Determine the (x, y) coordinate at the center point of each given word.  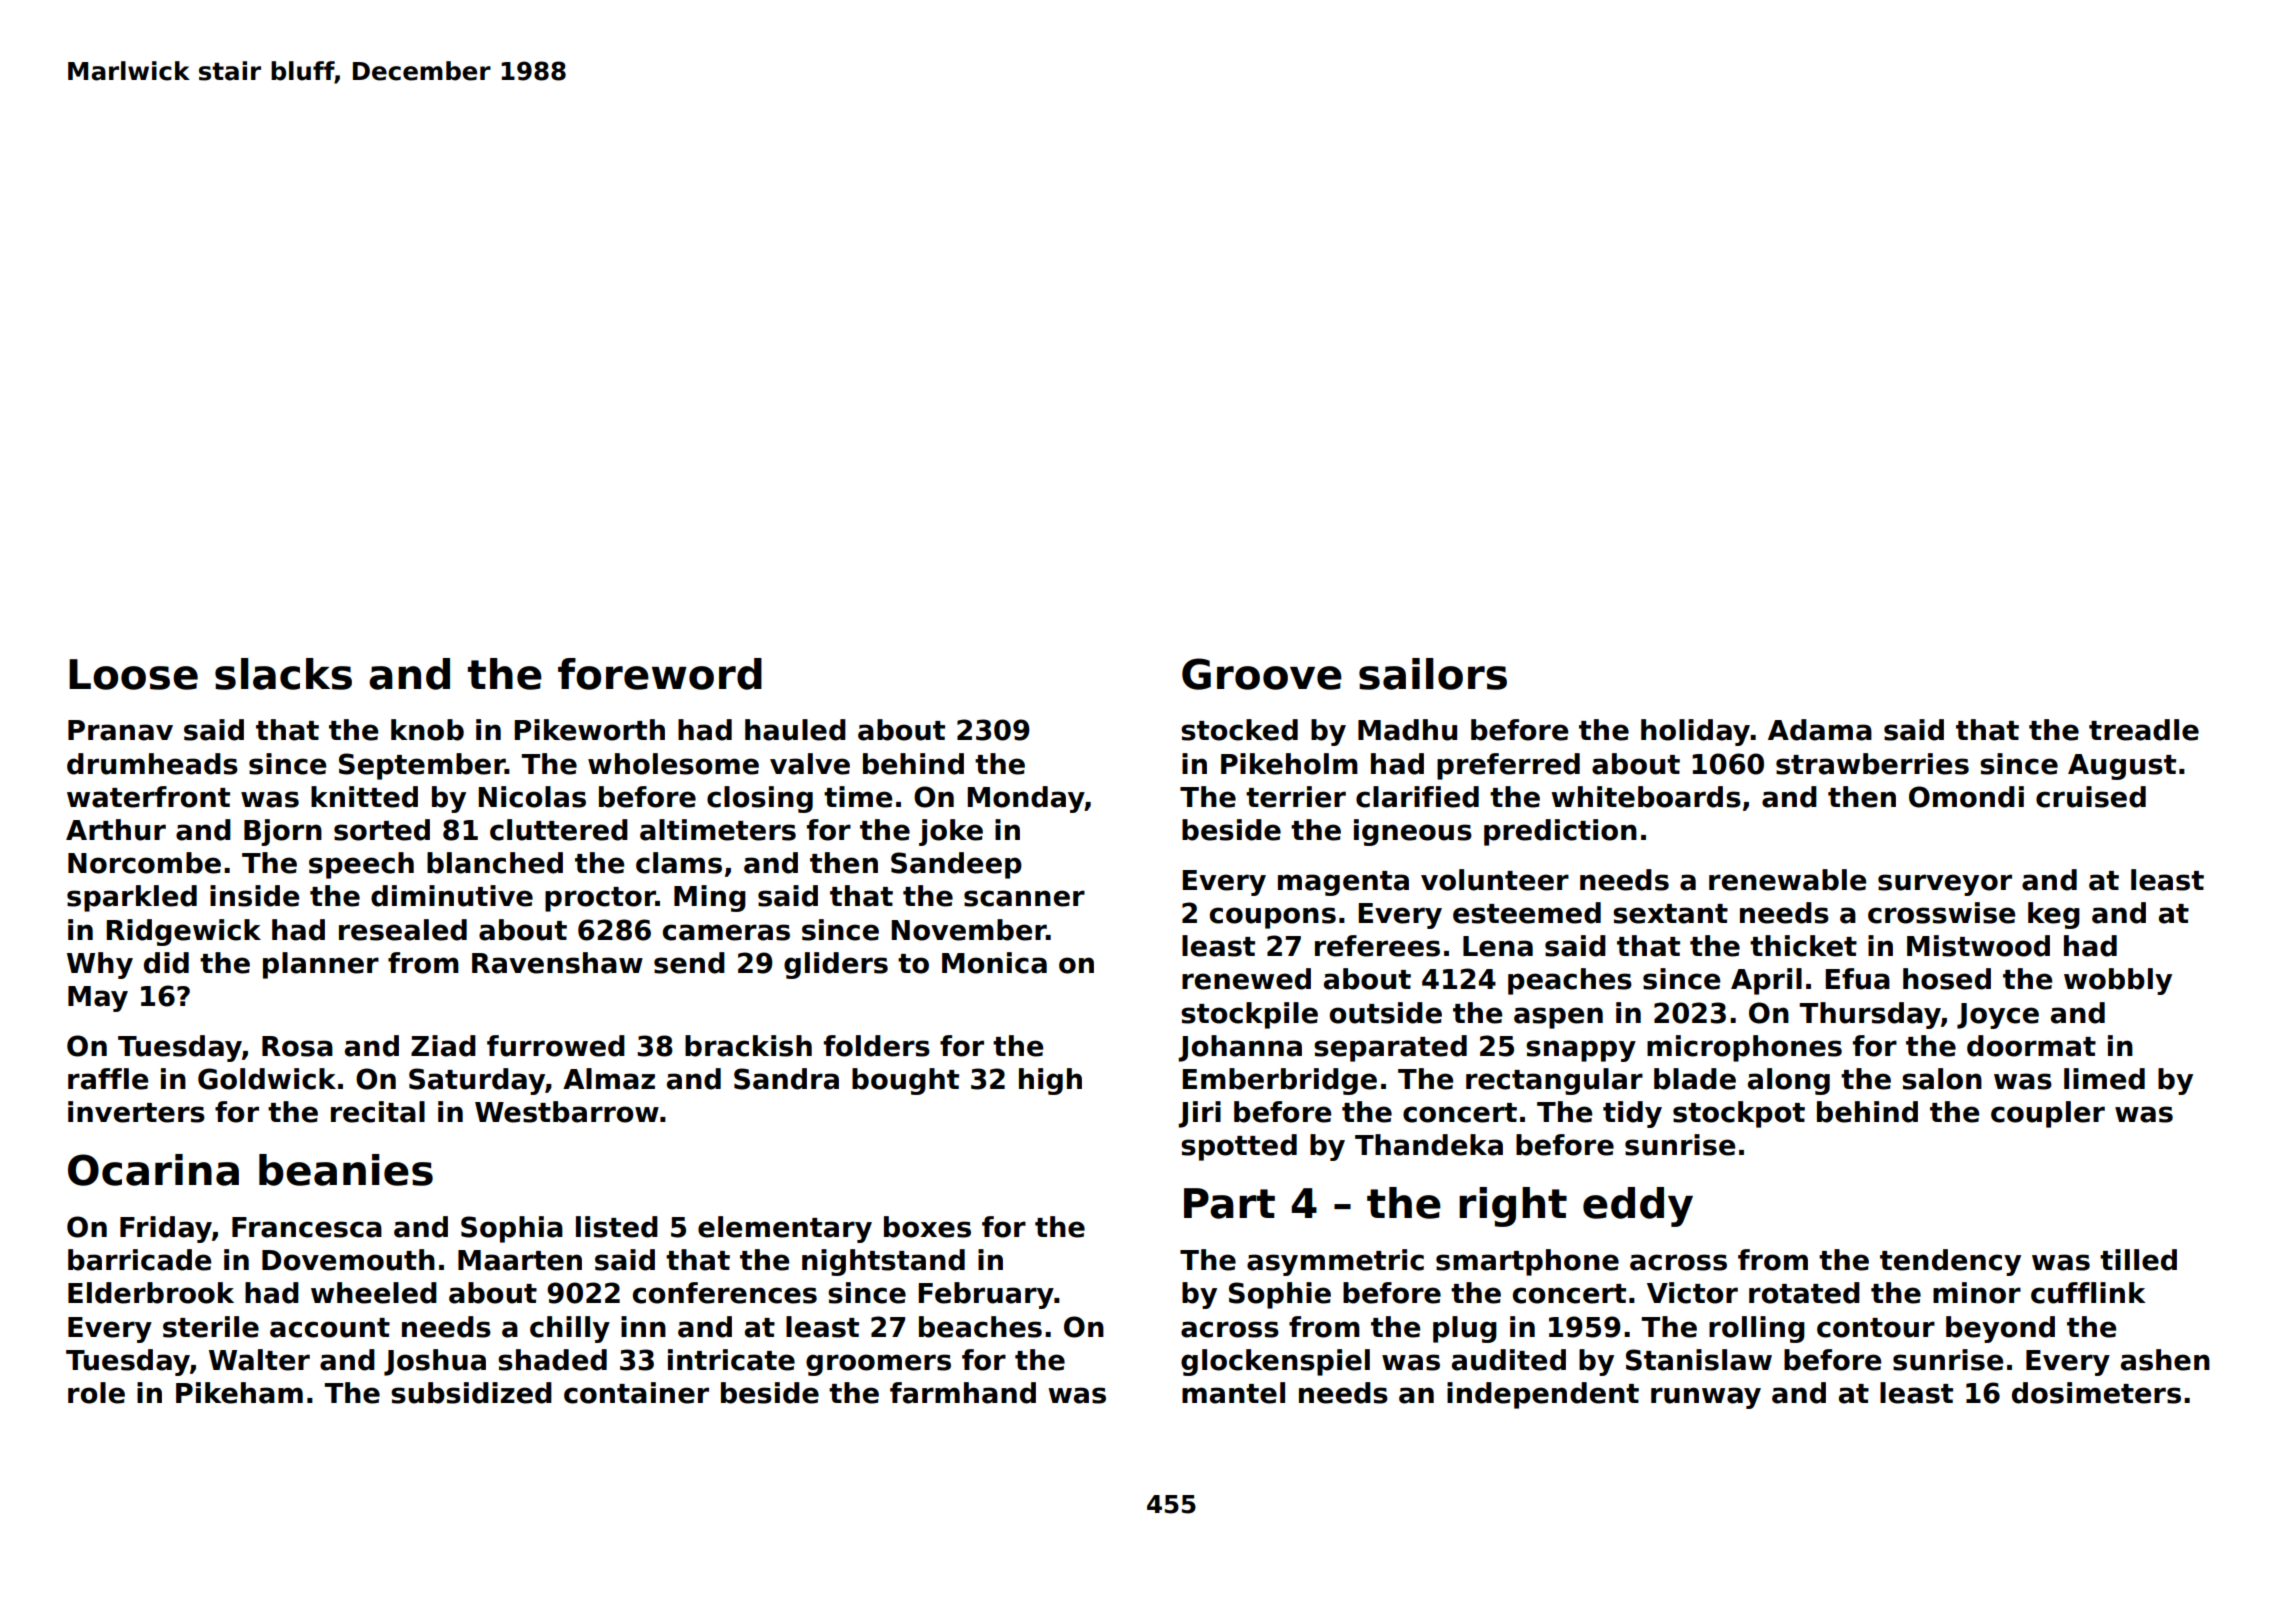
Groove (1262, 674)
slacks (283, 674)
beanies (346, 1170)
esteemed (1527, 913)
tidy (1632, 1114)
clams (679, 863)
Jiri (1199, 1114)
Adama (1820, 730)
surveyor (1945, 885)
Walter (259, 1360)
